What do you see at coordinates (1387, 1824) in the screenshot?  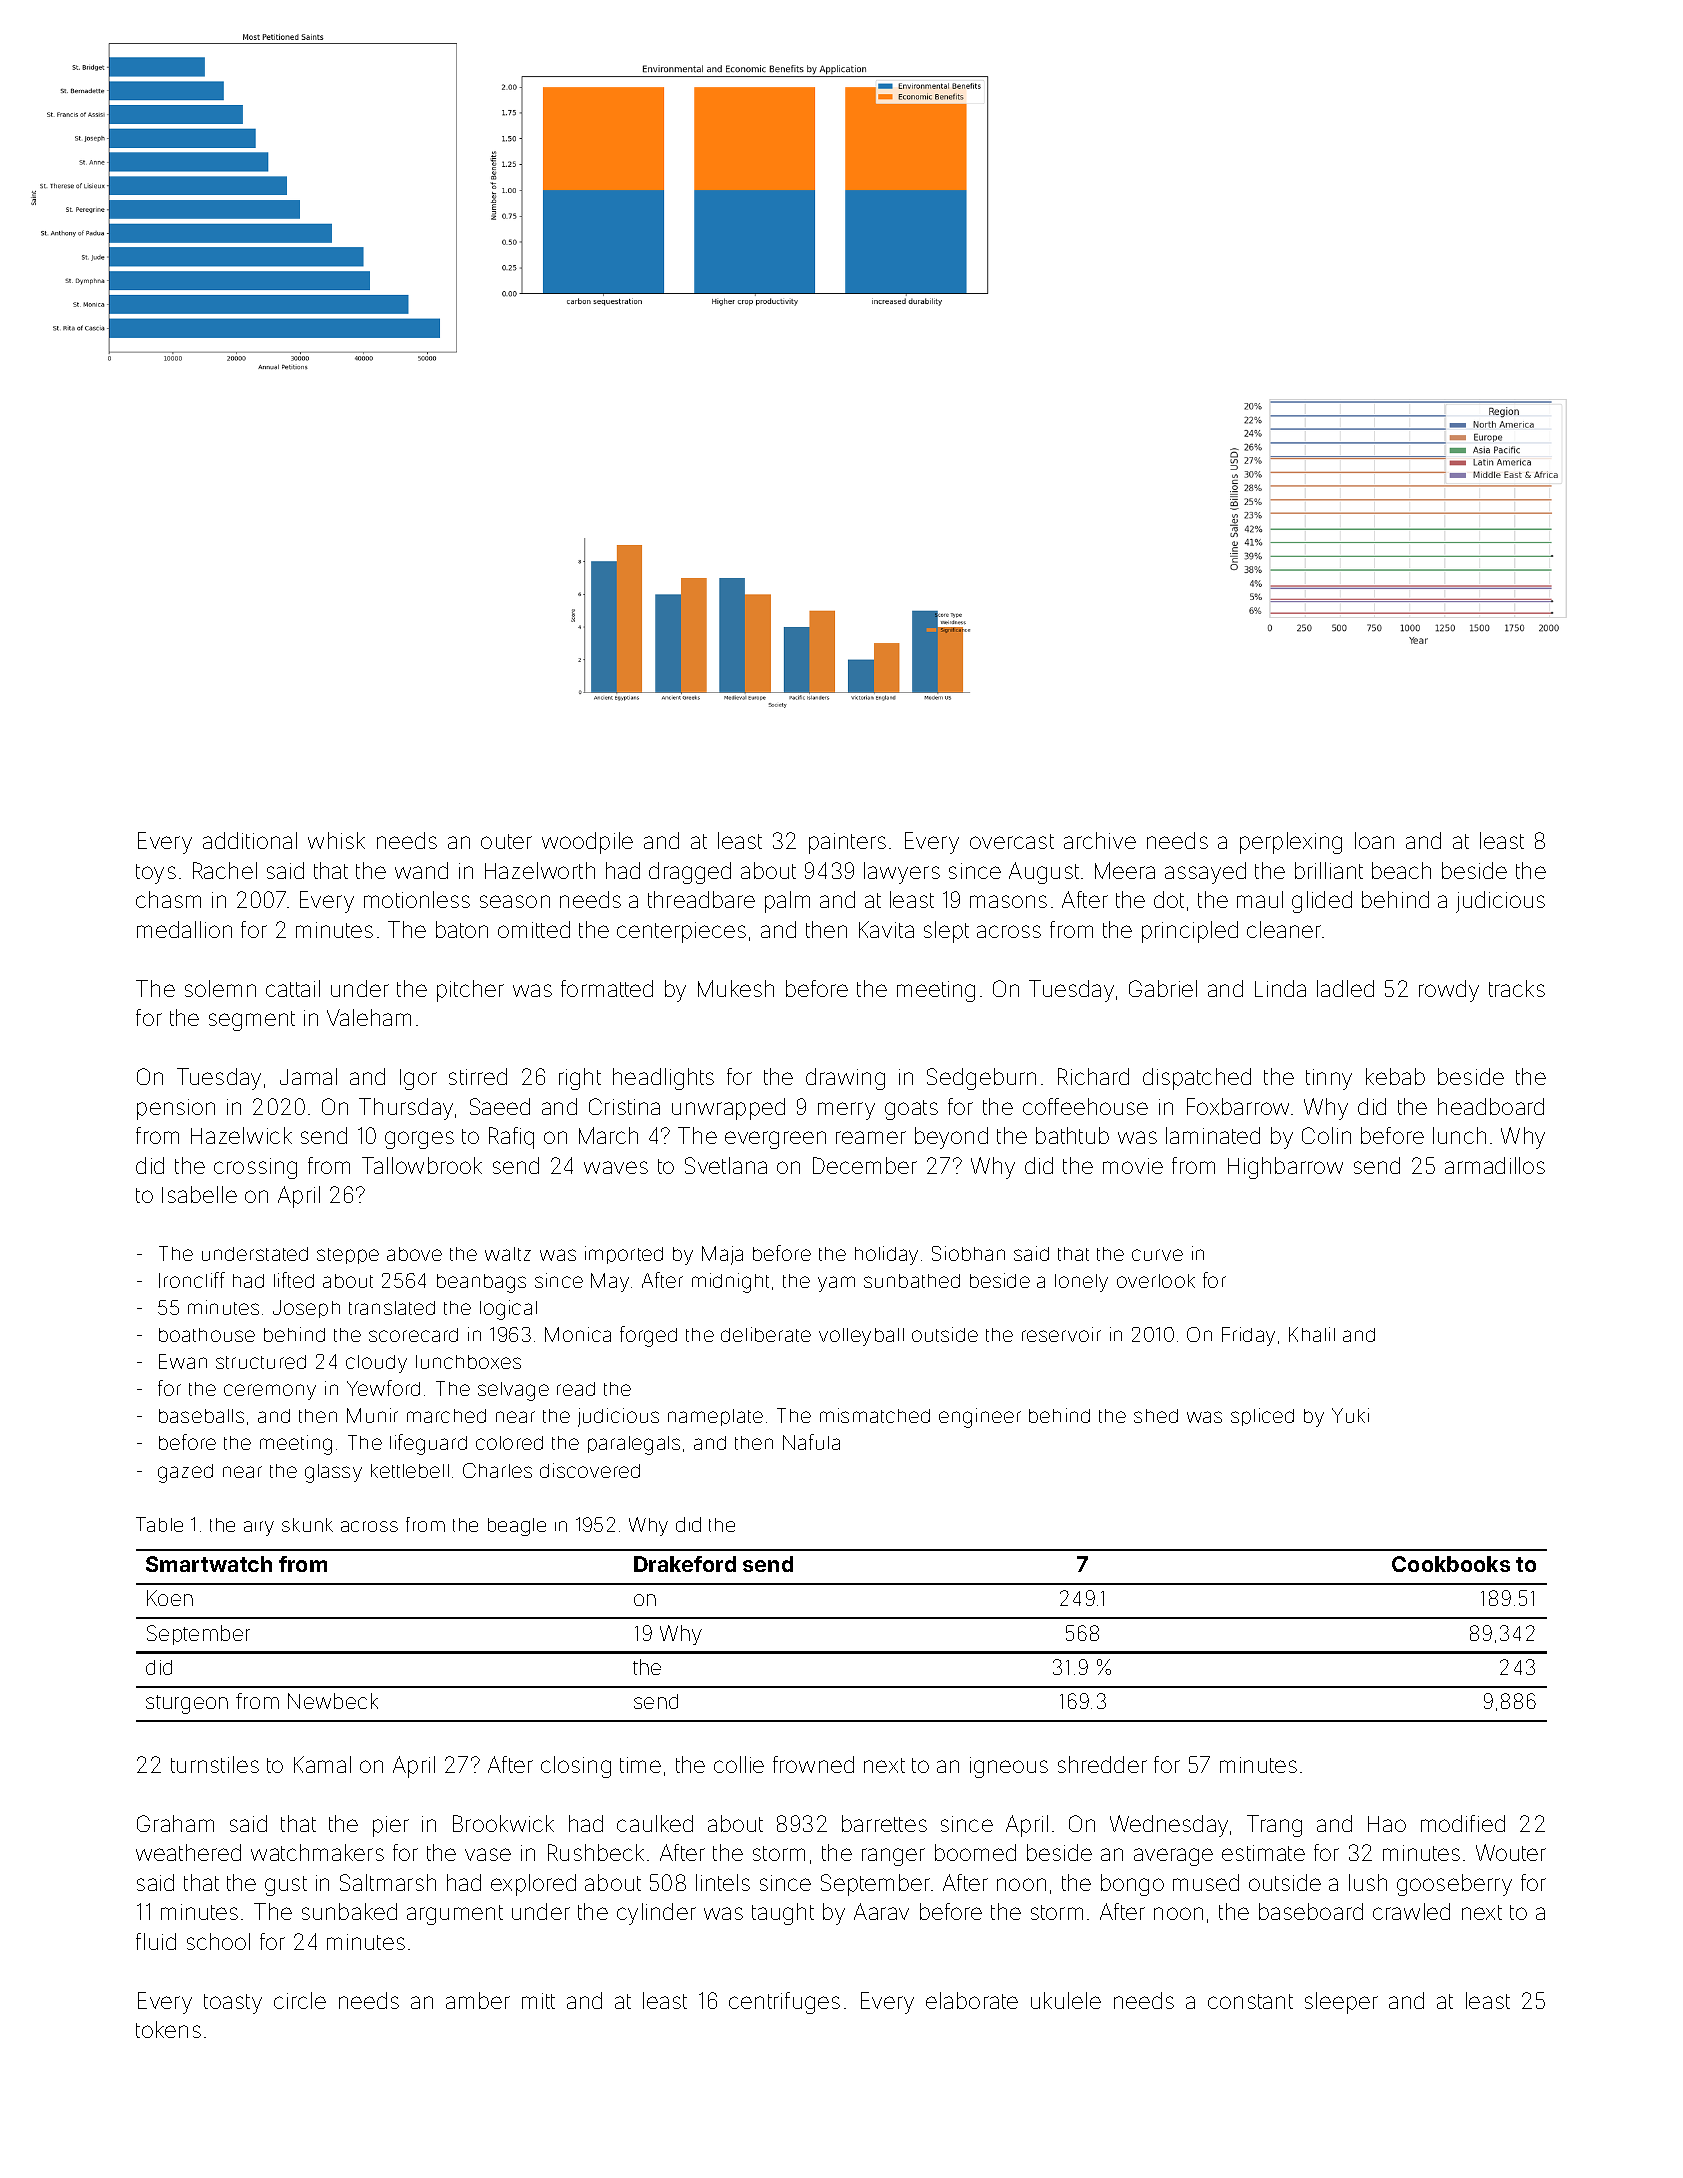 I see `Hao` at bounding box center [1387, 1824].
